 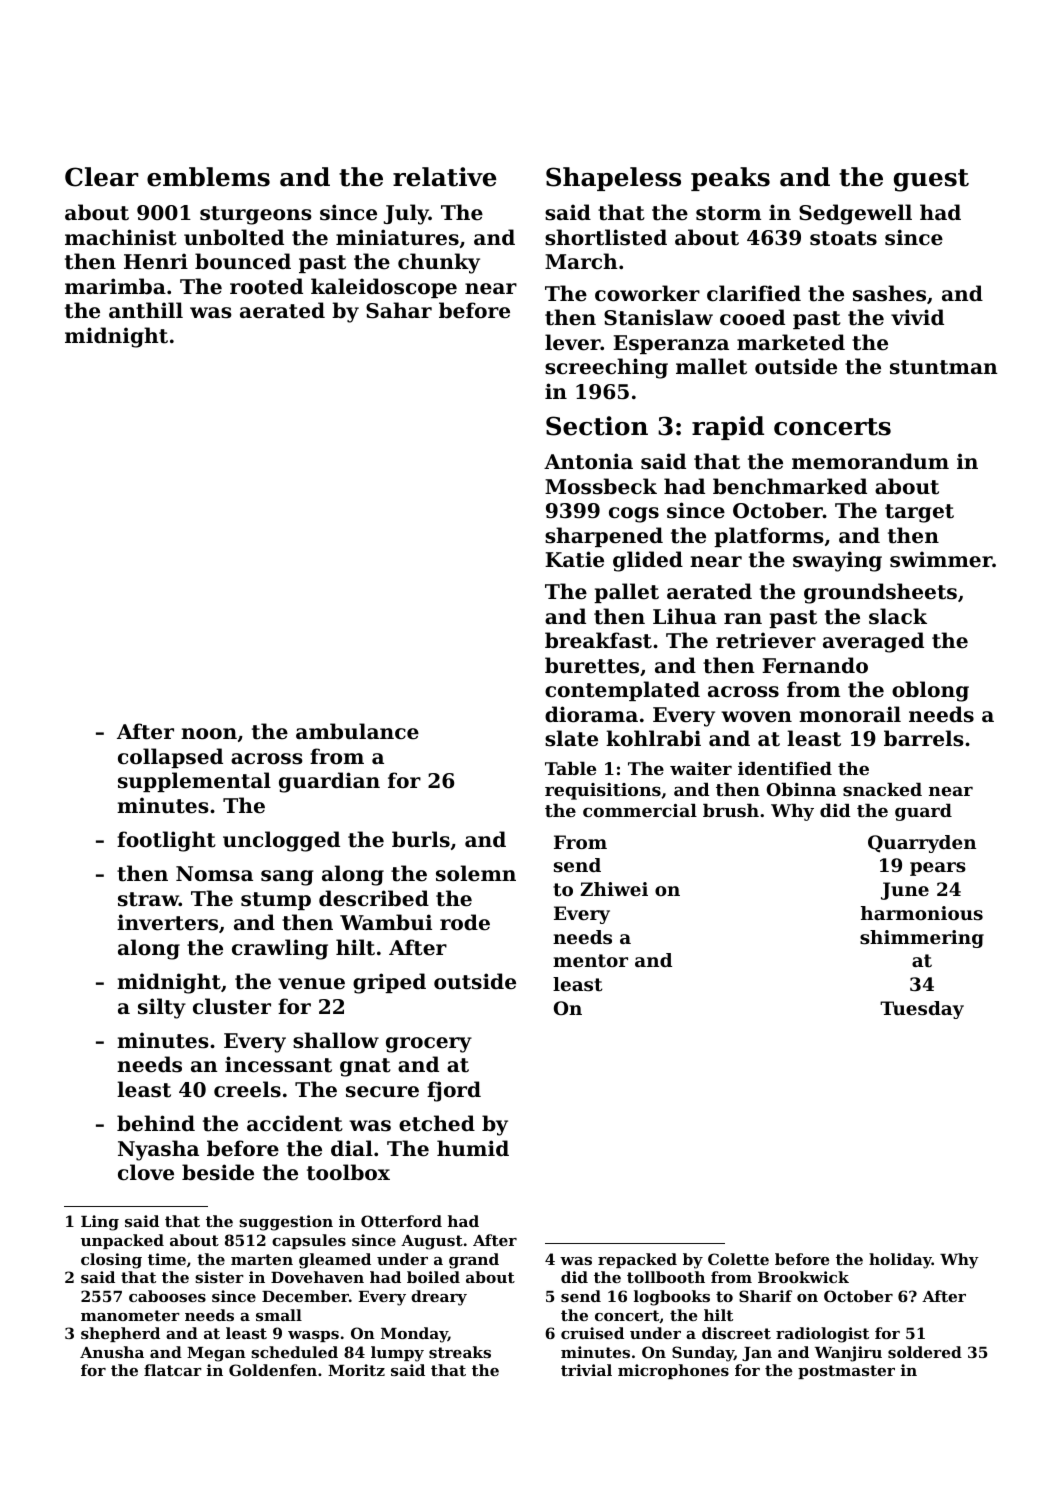 What do you see at coordinates (166, 841) in the screenshot?
I see `footlight` at bounding box center [166, 841].
